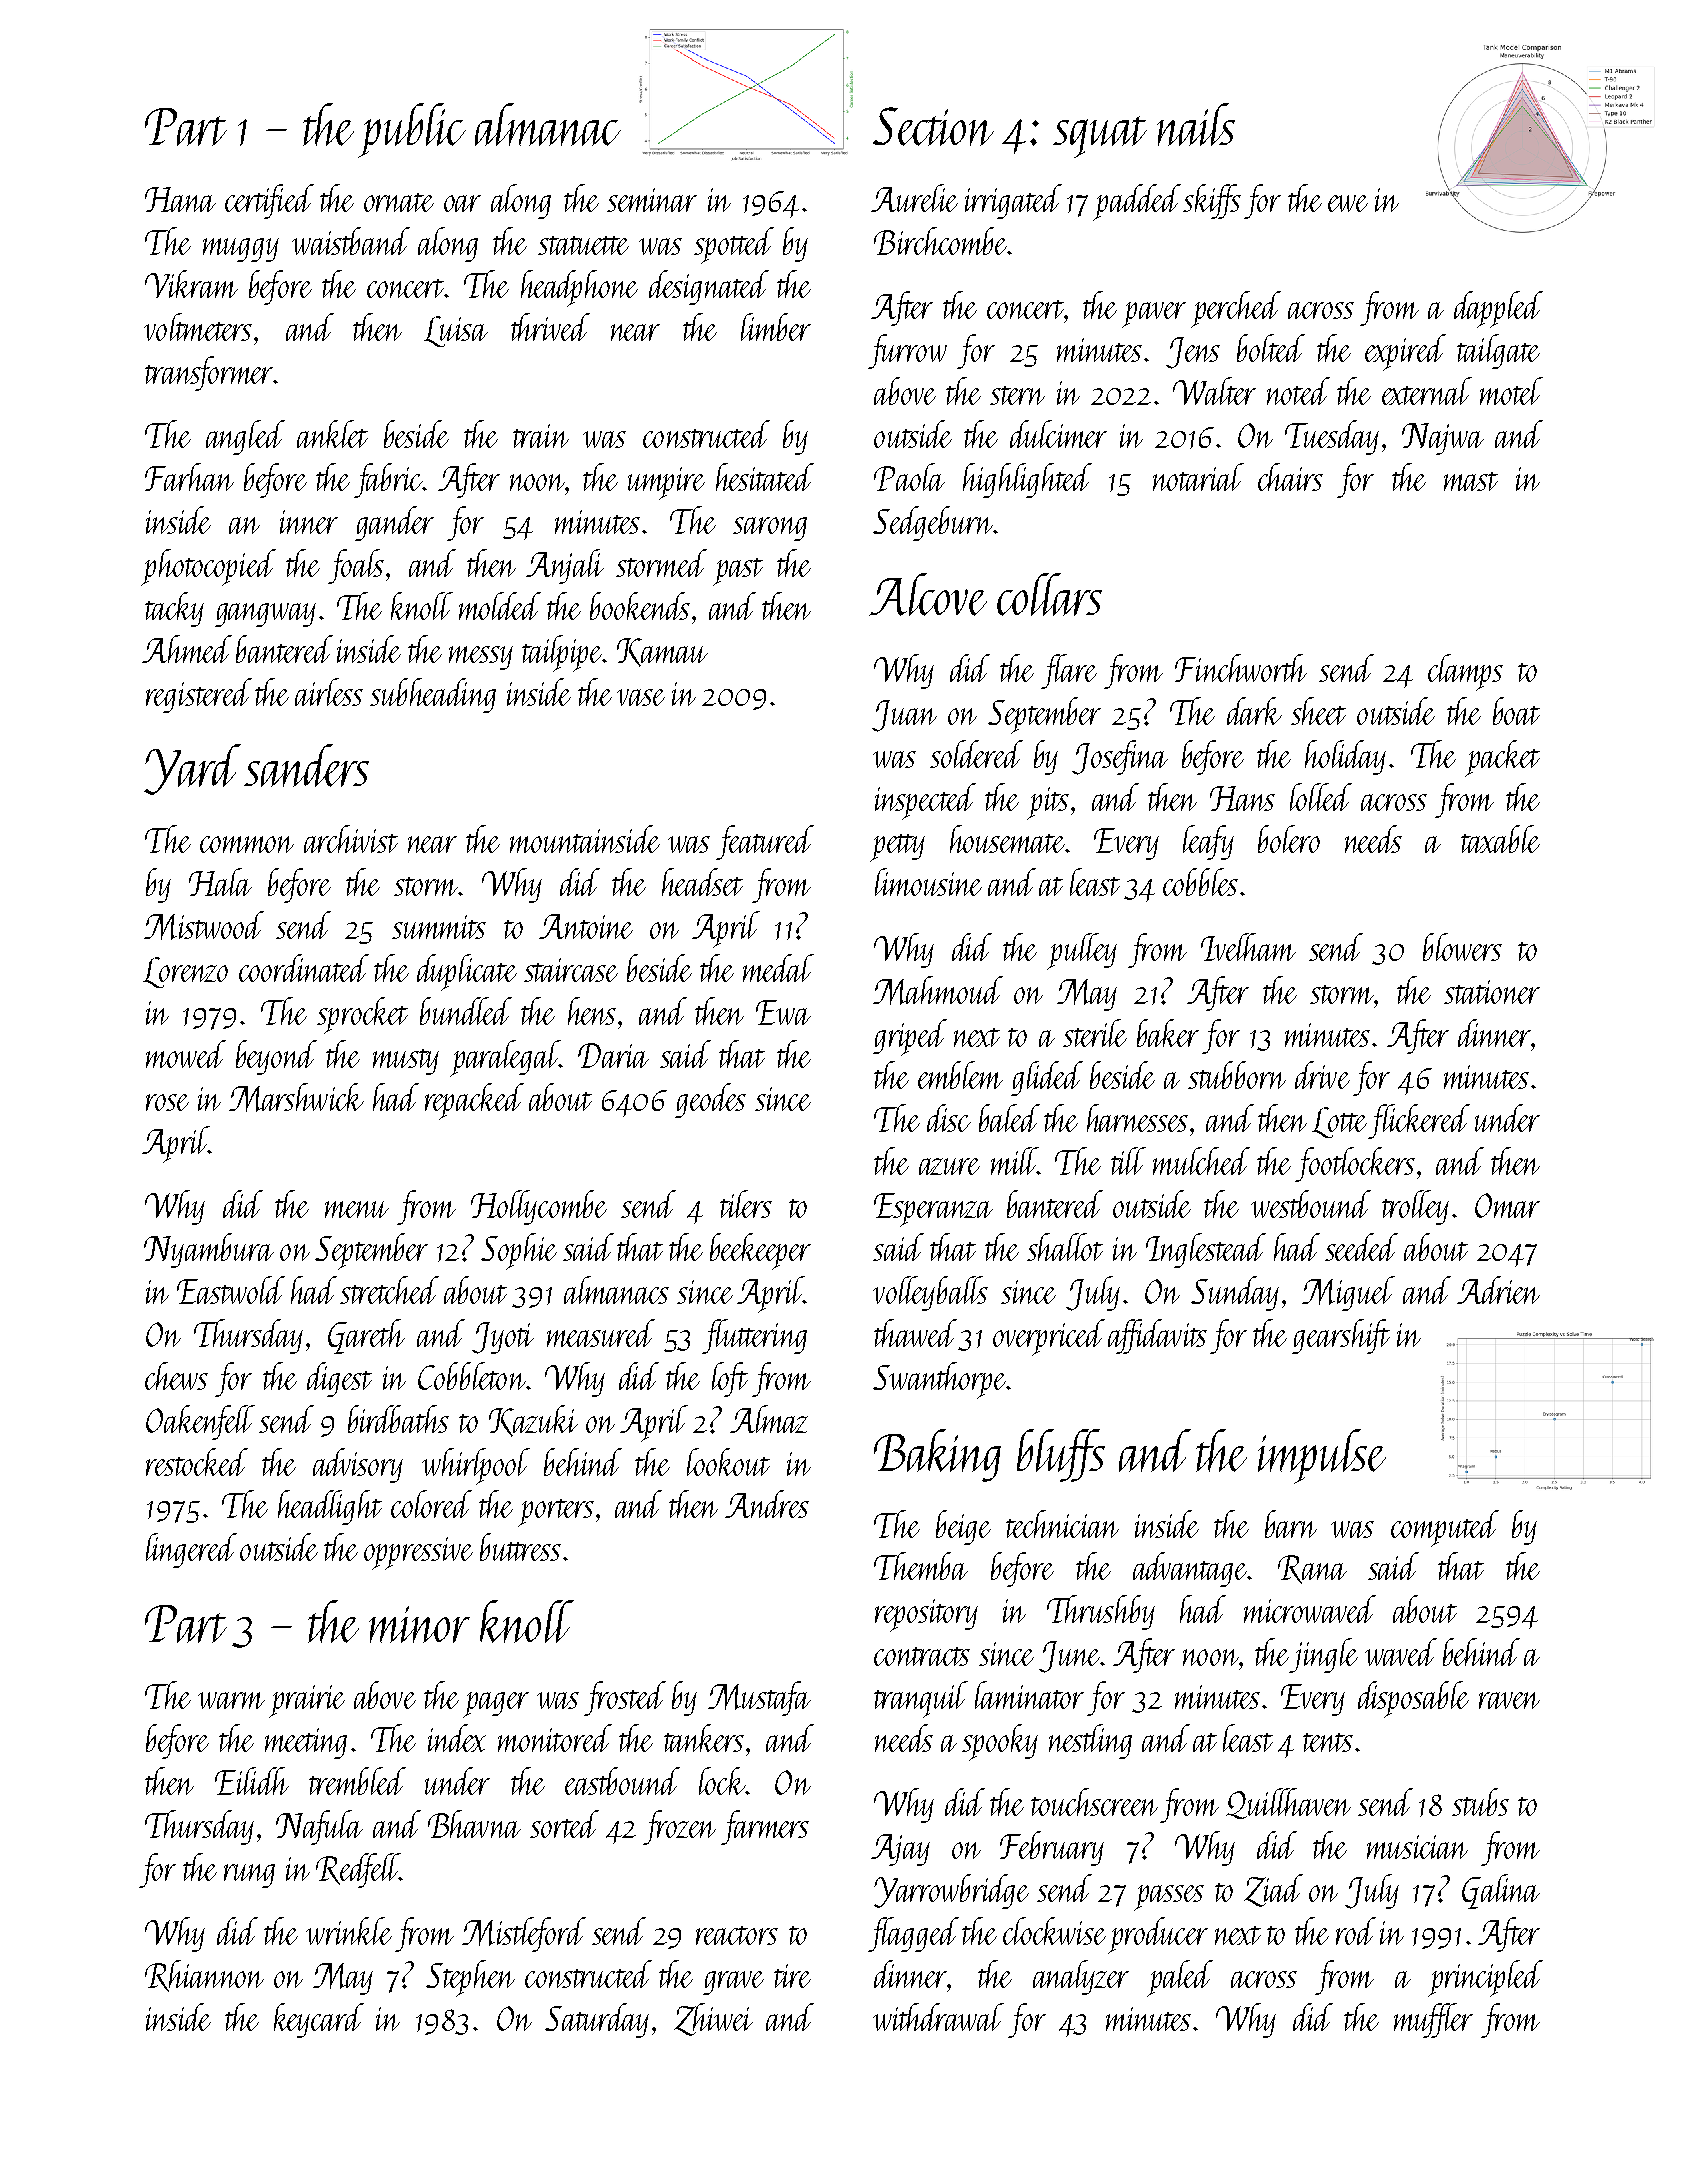  I want to click on lolled, so click(1321, 797).
